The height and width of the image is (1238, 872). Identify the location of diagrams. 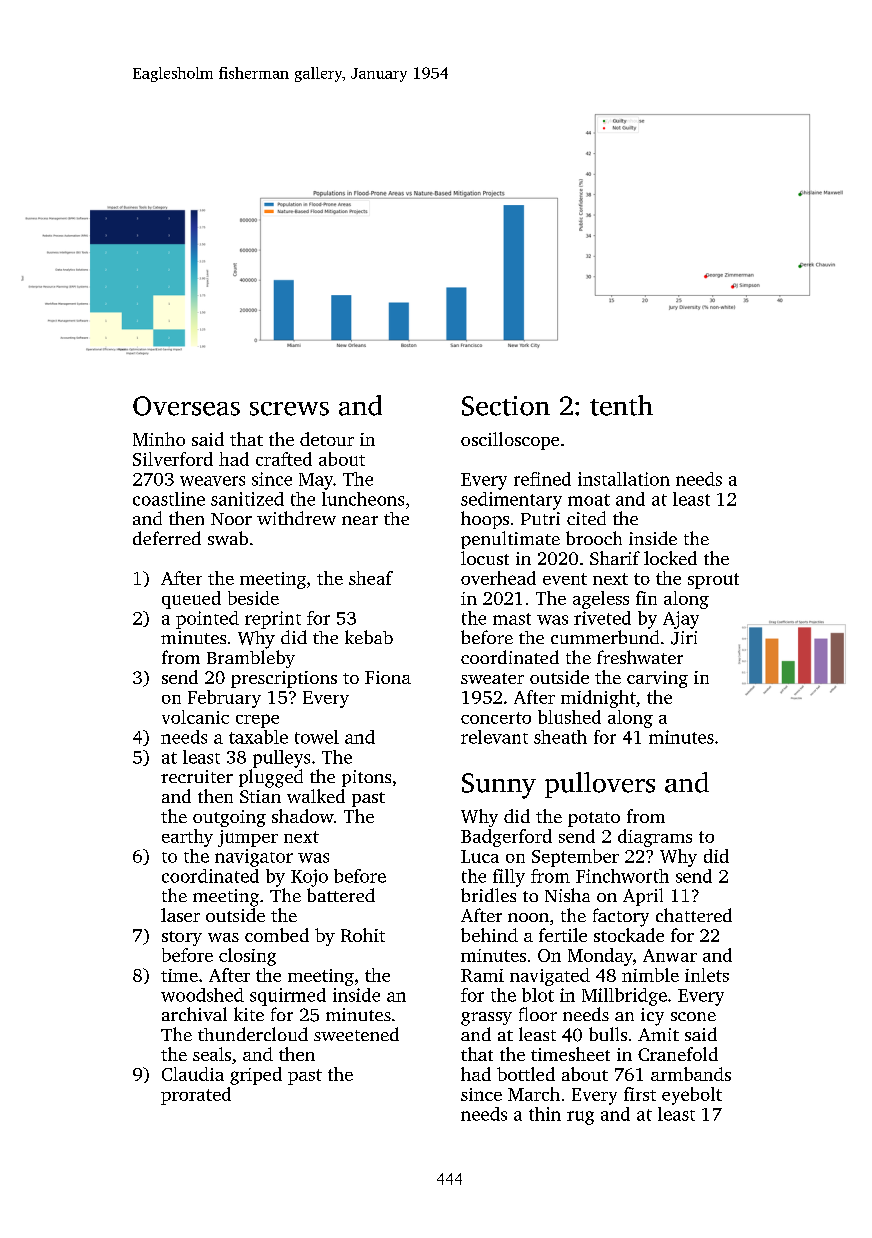
(655, 838).
